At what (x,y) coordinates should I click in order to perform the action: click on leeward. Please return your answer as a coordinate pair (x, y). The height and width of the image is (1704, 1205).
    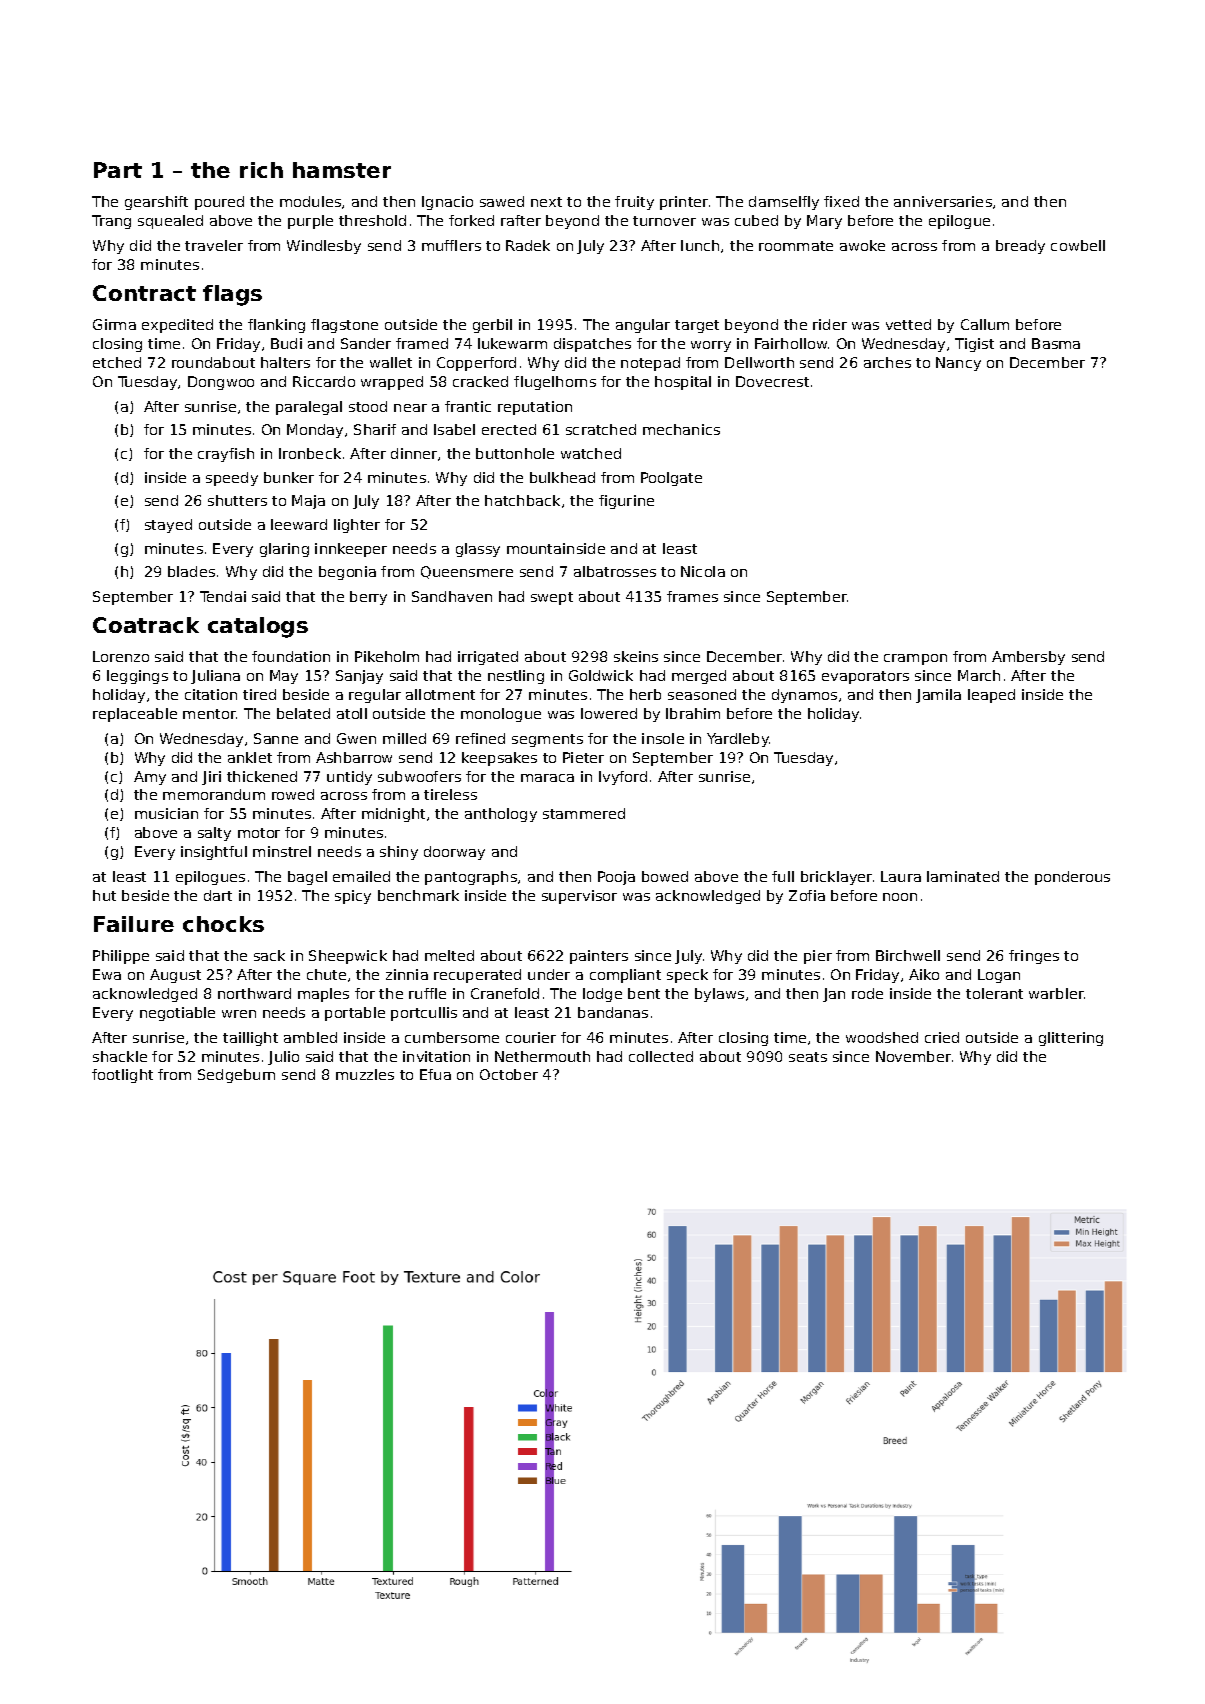
    Looking at the image, I should click on (299, 524).
